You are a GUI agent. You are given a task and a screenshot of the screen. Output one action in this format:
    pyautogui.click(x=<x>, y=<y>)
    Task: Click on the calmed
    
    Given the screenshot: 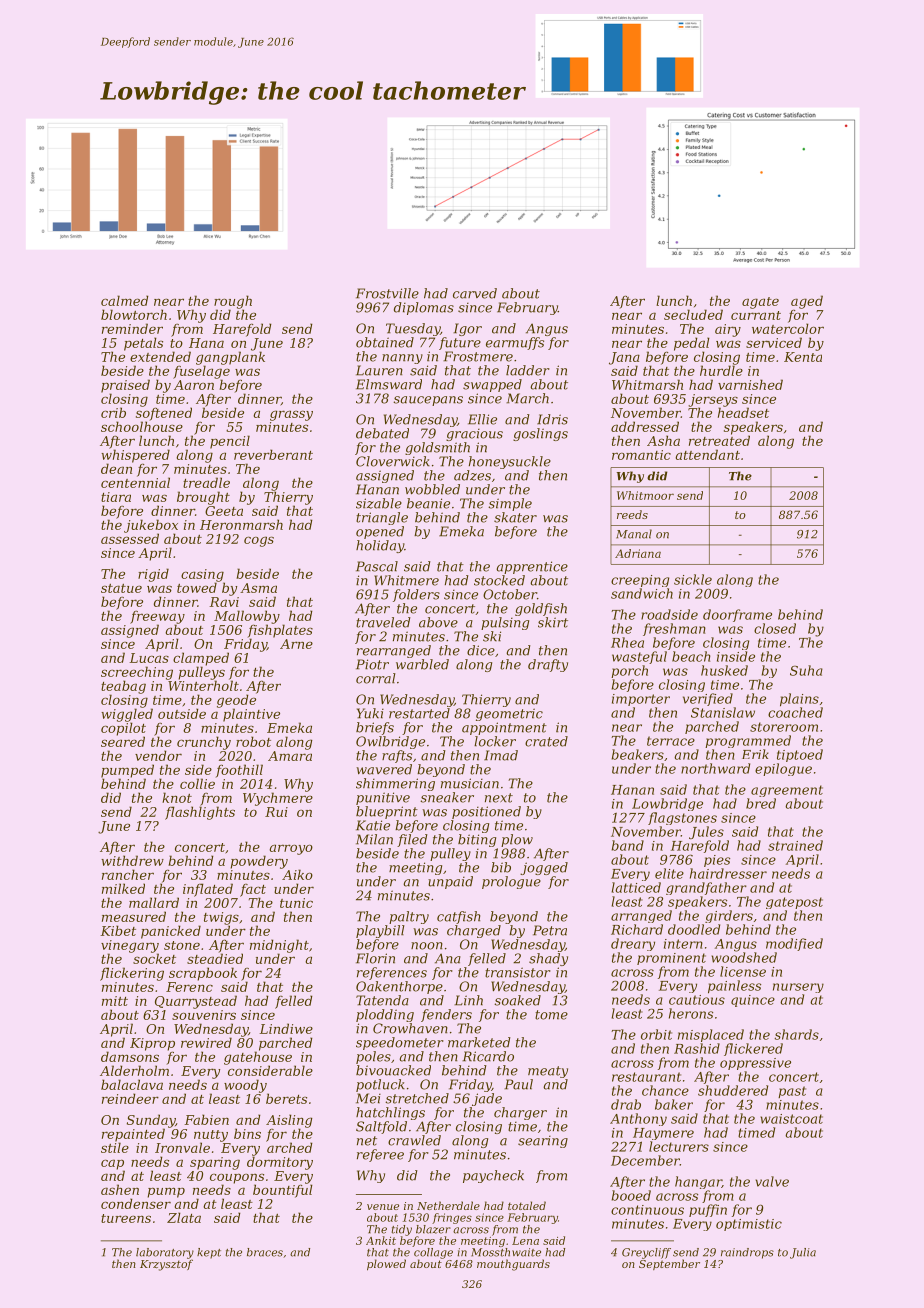 What is the action you would take?
    pyautogui.click(x=125, y=300)
